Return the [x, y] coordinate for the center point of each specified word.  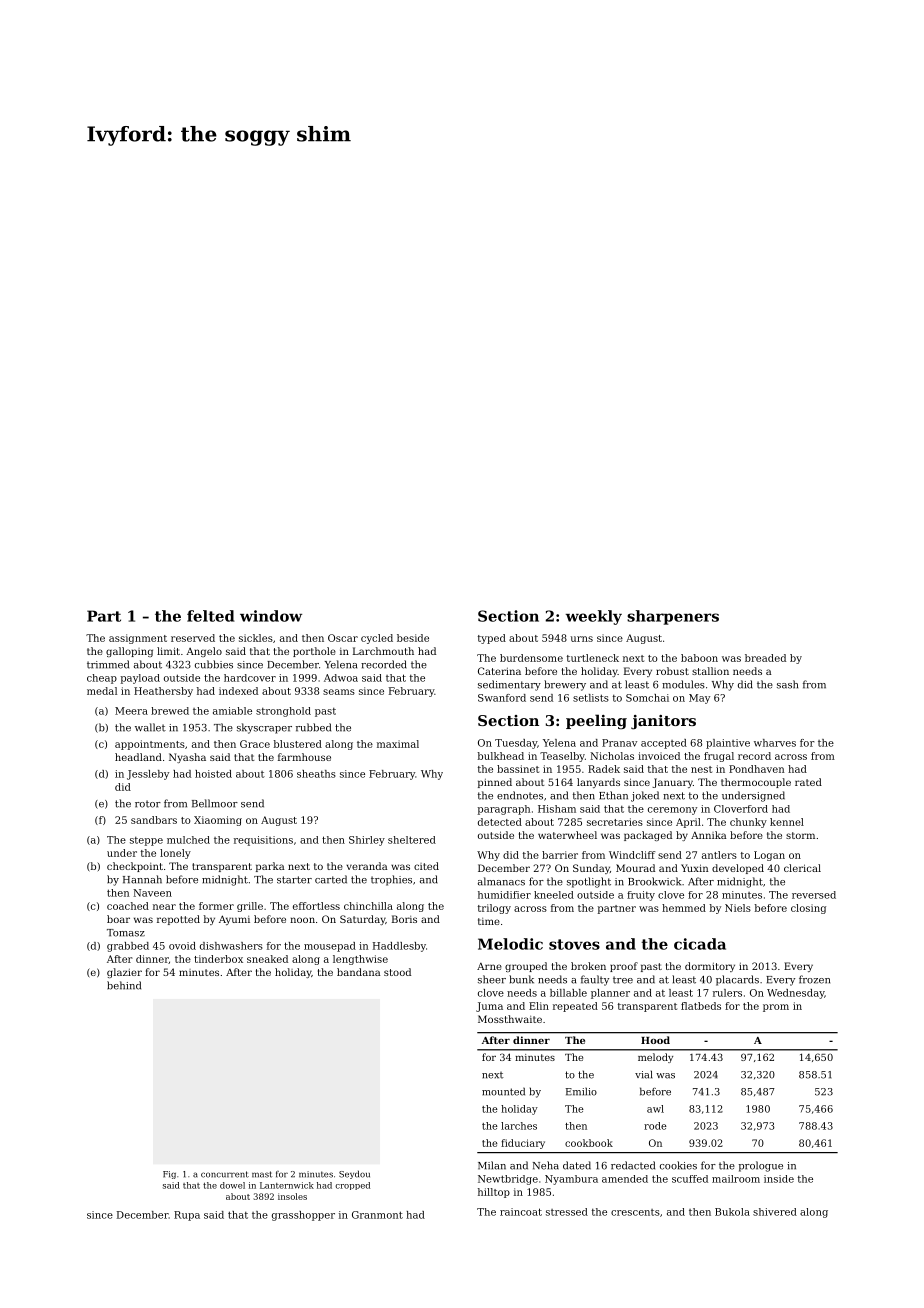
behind [124, 985]
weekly [593, 617]
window [271, 616]
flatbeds [701, 1006]
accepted [664, 744]
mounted [503, 1091]
